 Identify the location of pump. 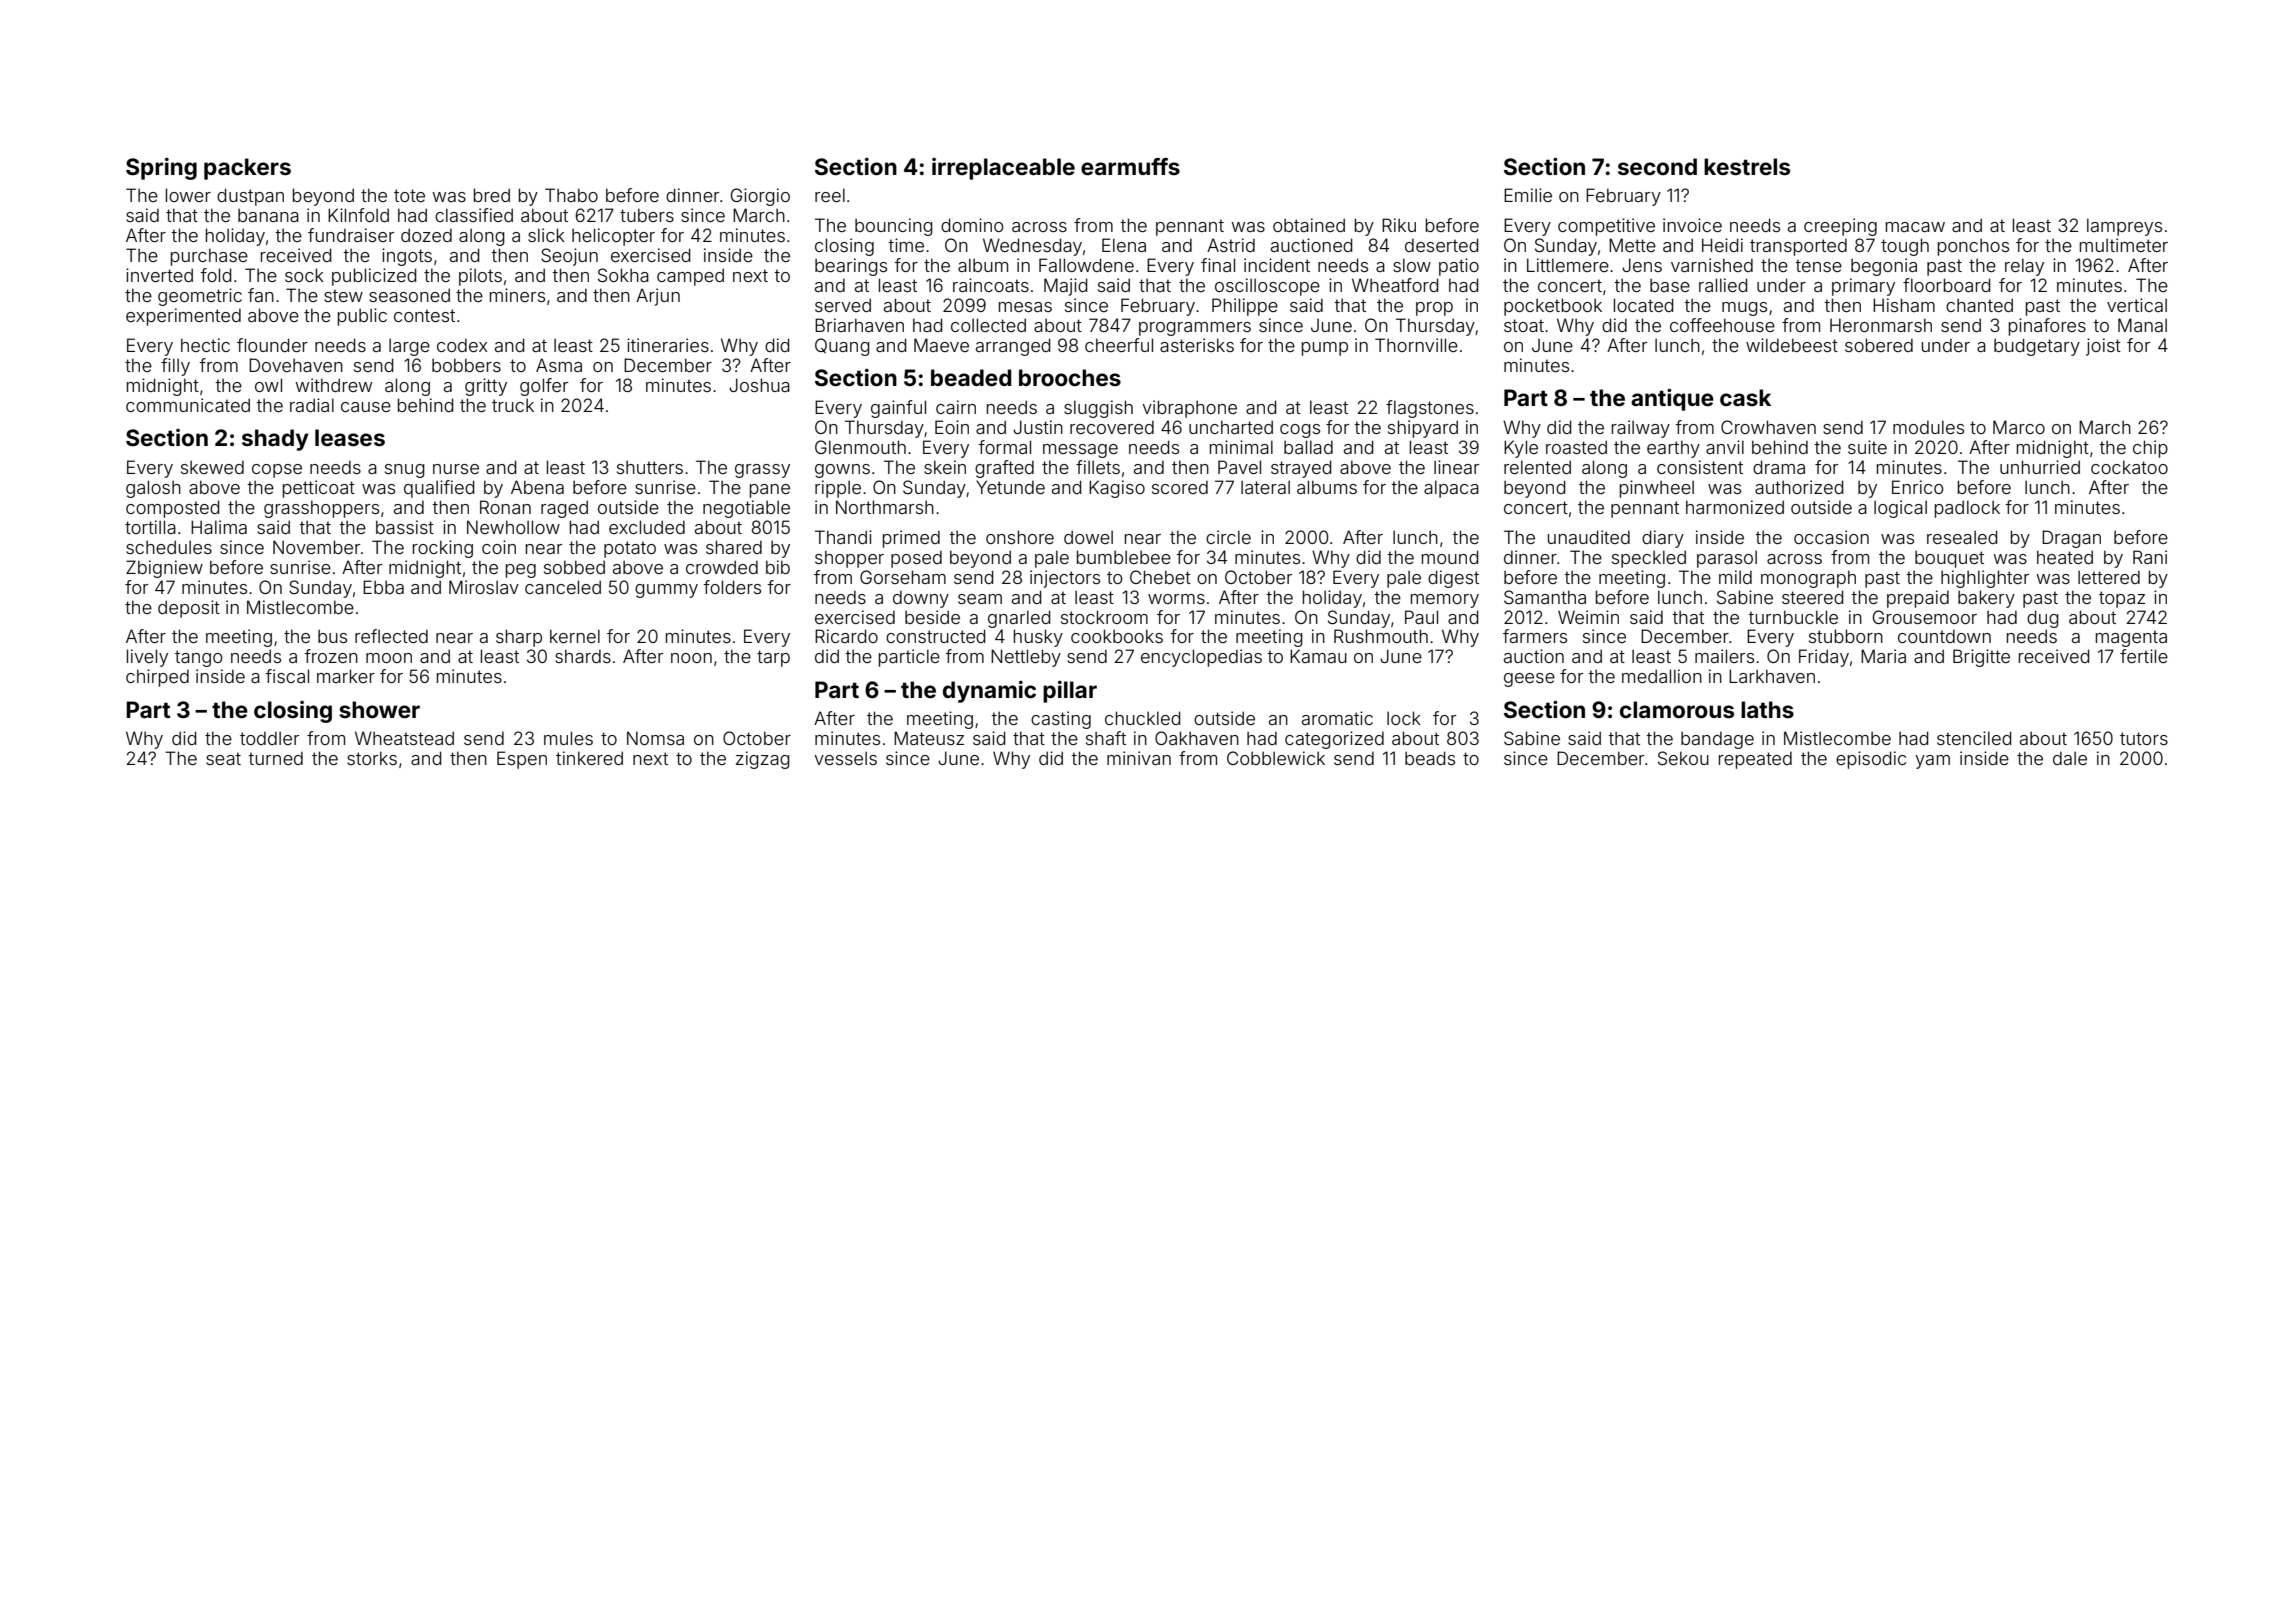
(1325, 349).
